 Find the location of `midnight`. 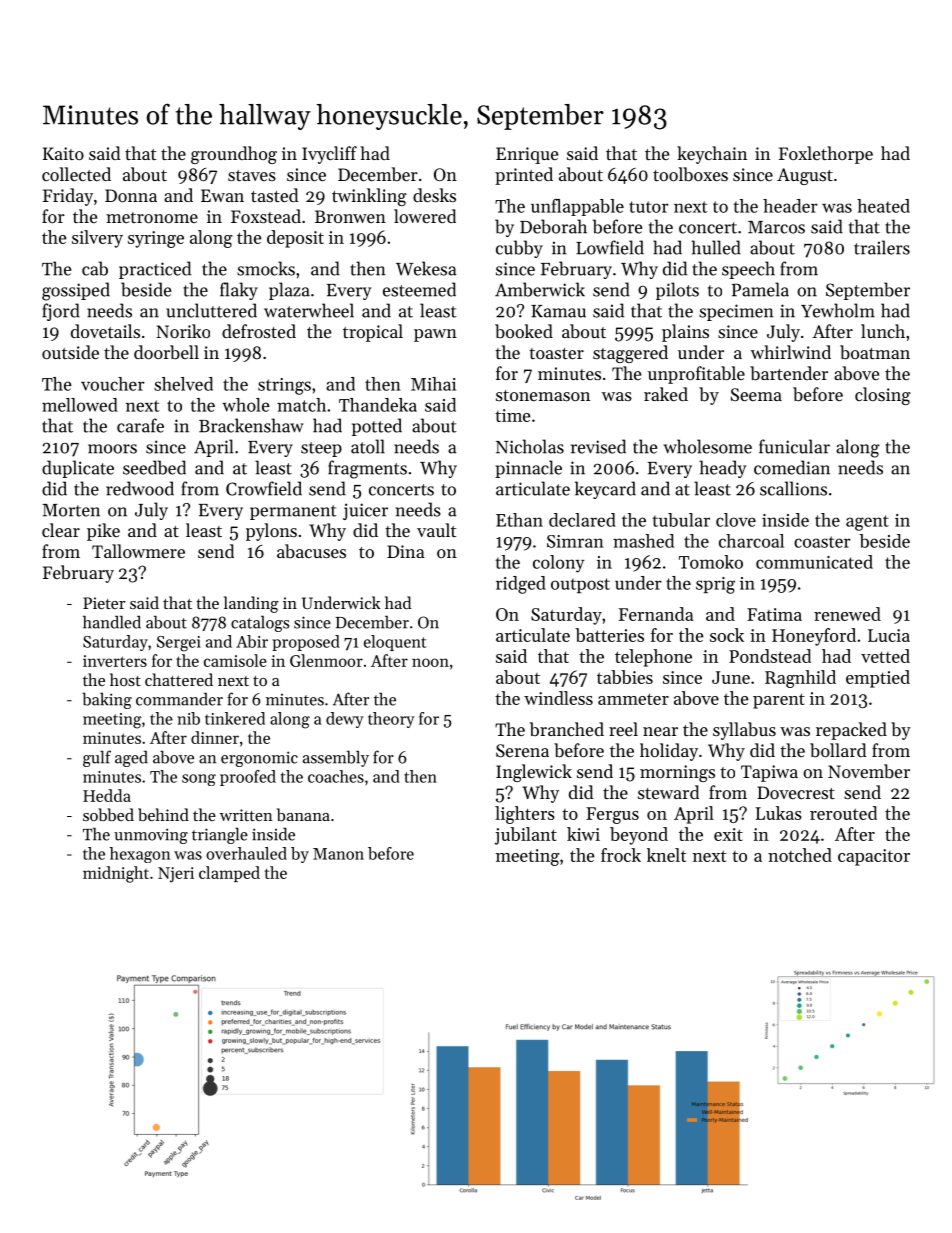

midnight is located at coordinates (116, 874).
